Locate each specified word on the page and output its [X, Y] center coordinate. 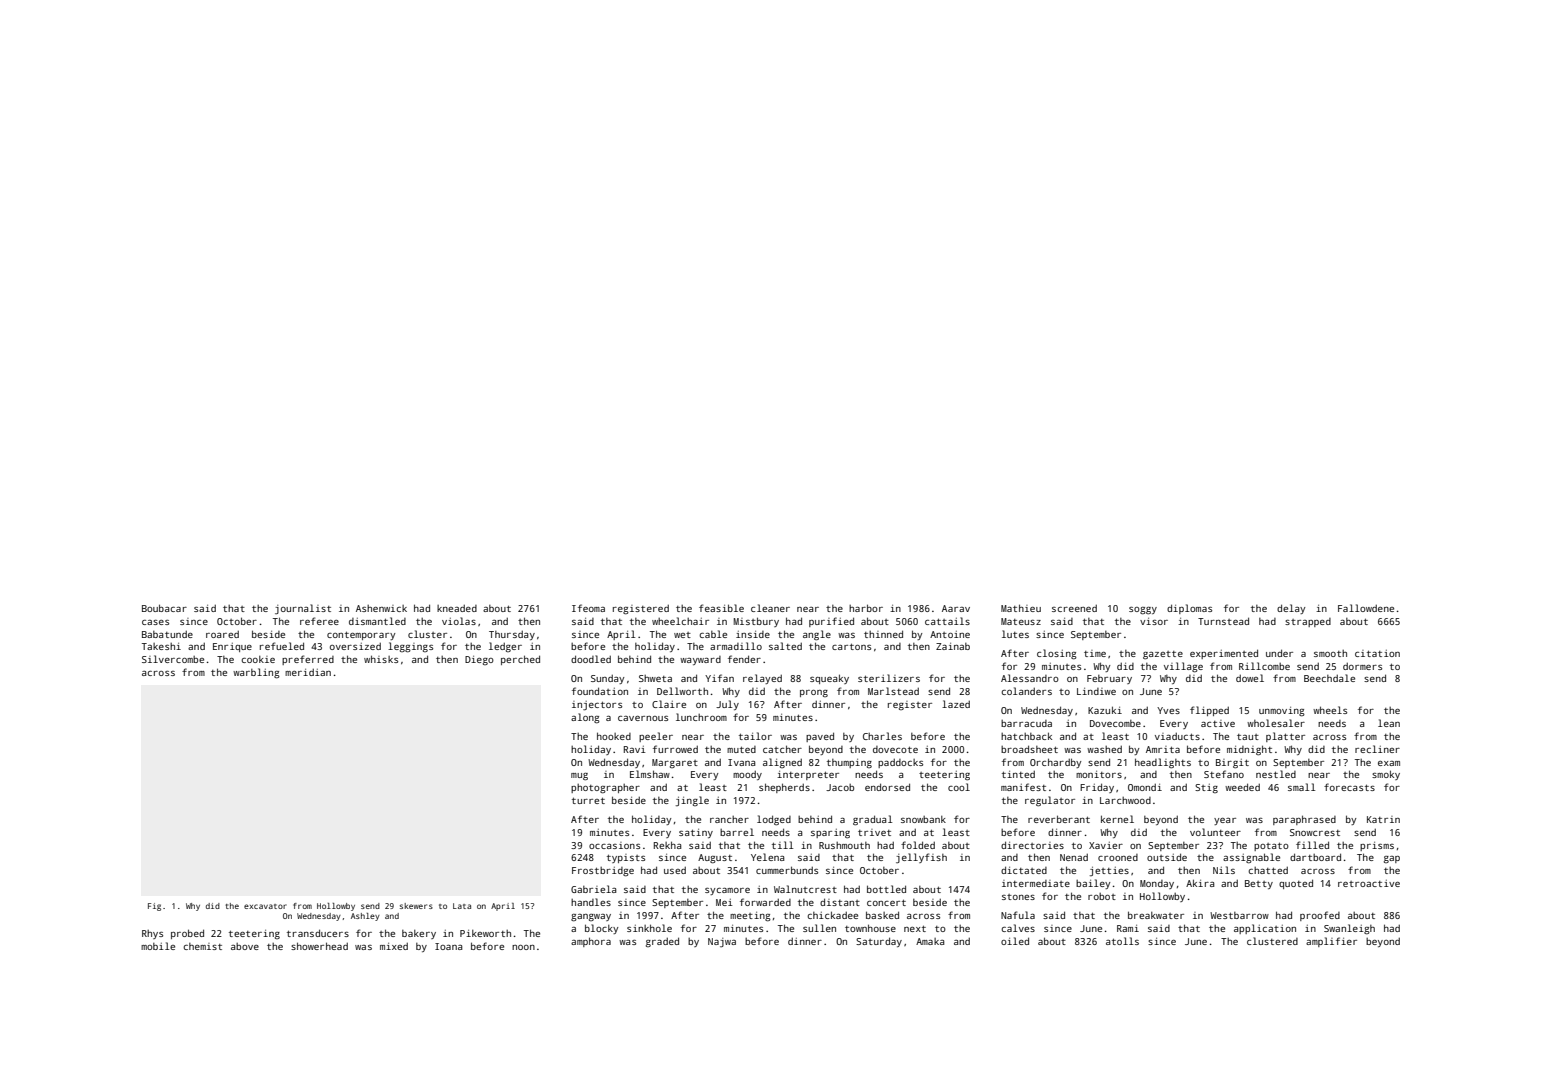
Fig [154, 907]
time [1095, 653]
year [1225, 821]
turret [588, 800]
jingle [692, 801]
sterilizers [889, 678]
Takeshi [161, 646]
